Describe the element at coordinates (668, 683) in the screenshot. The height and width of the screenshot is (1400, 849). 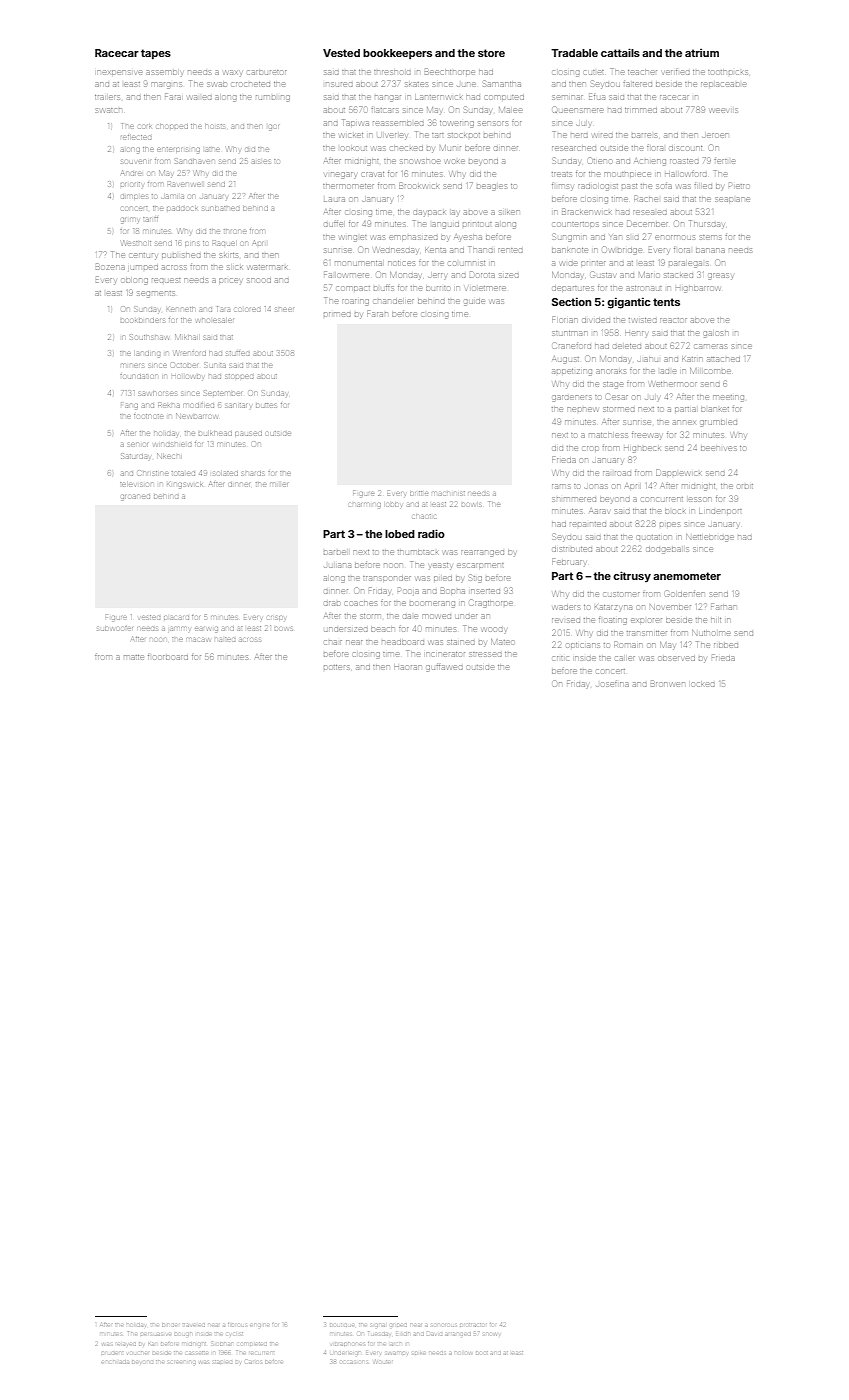
I see `Bronwen` at that location.
